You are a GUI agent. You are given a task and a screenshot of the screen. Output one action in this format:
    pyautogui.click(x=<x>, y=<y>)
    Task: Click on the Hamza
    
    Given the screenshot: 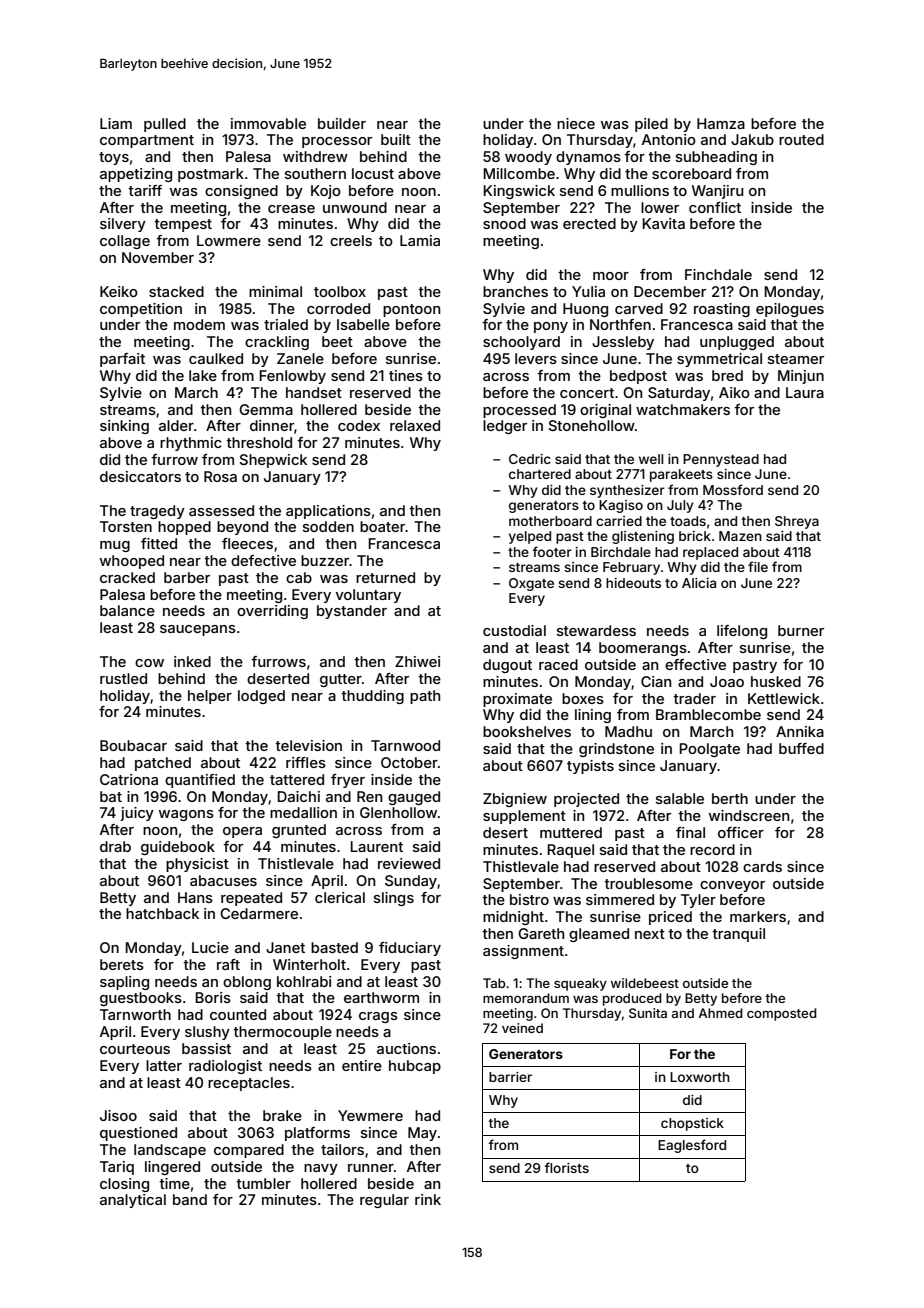 What is the action you would take?
    pyautogui.click(x=721, y=123)
